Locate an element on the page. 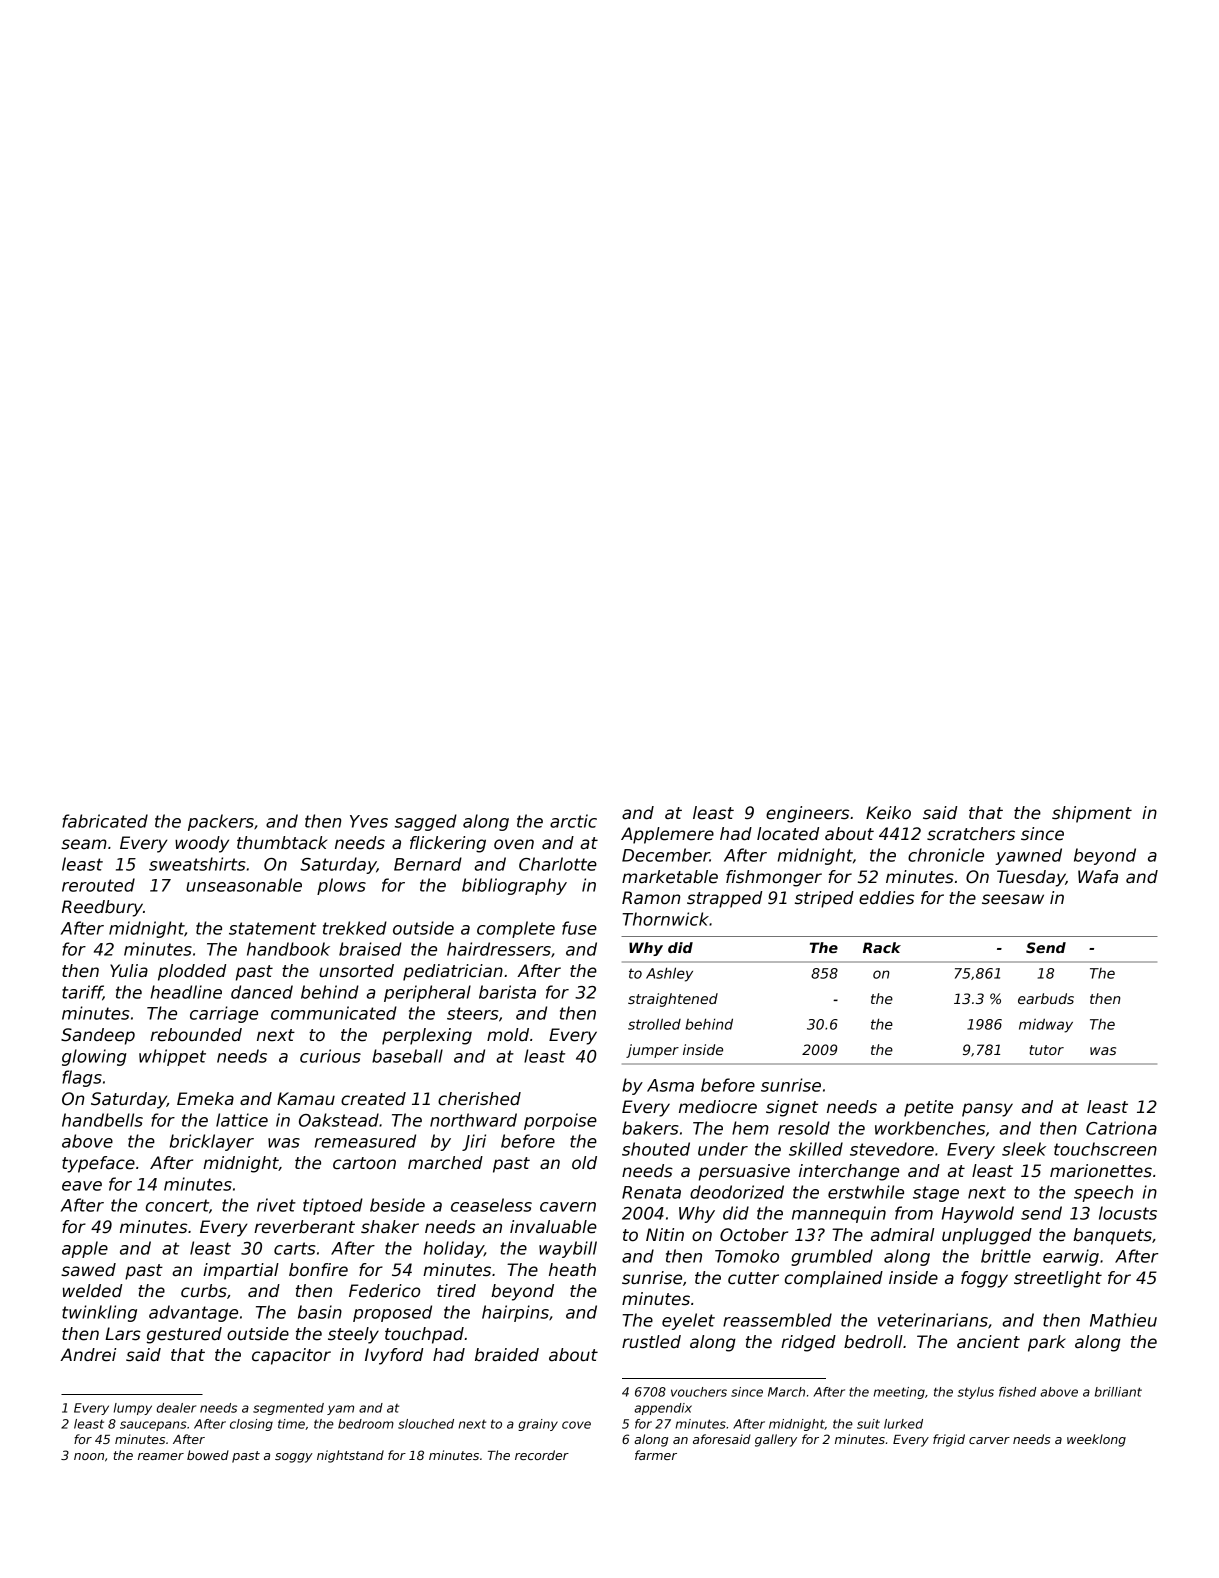  interchange is located at coordinates (849, 1172).
